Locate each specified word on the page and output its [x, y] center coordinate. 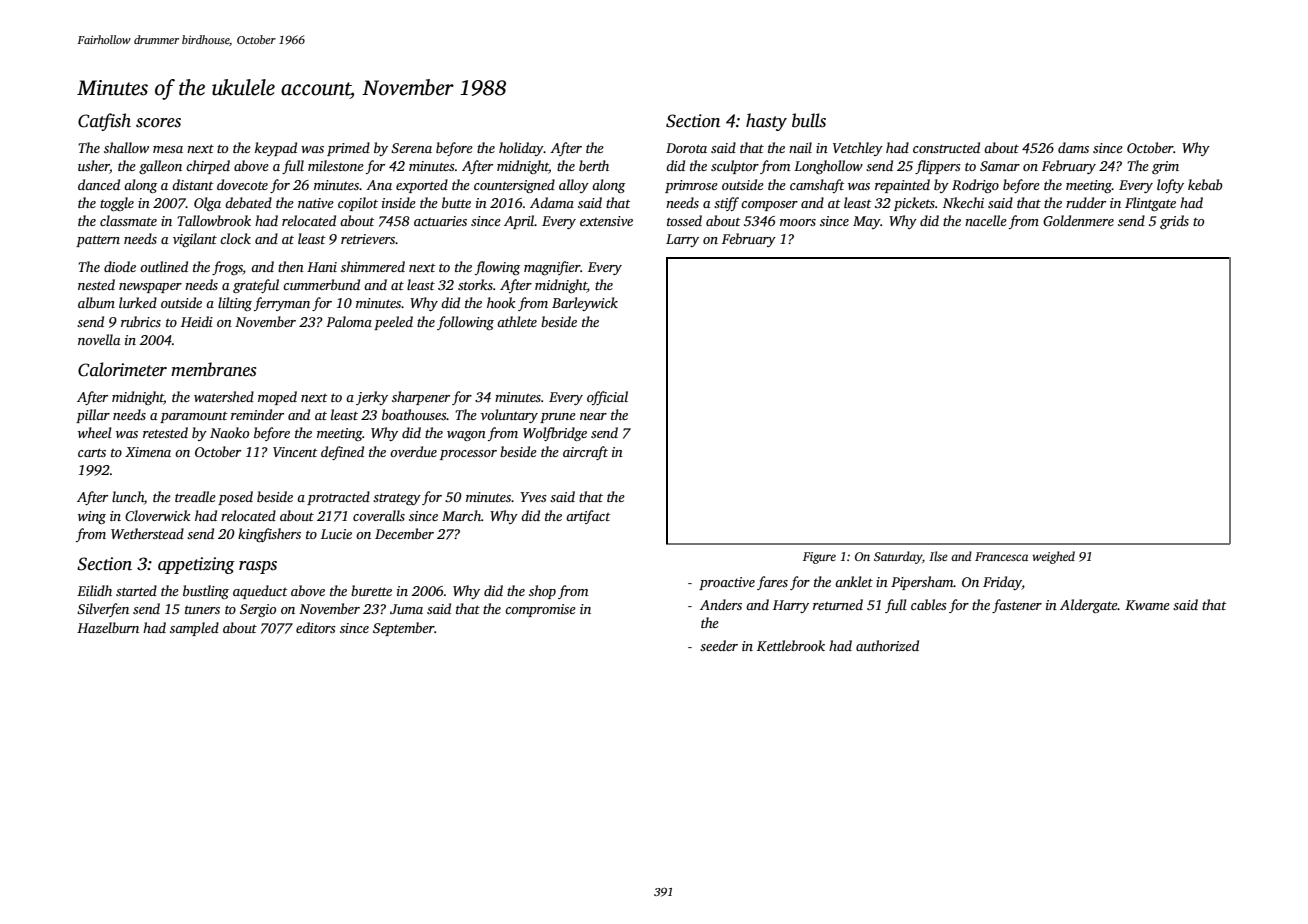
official [607, 398]
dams [1073, 147]
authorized [887, 645]
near [593, 416]
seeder [719, 645]
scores [158, 123]
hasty [766, 122]
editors [316, 627]
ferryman [282, 304]
